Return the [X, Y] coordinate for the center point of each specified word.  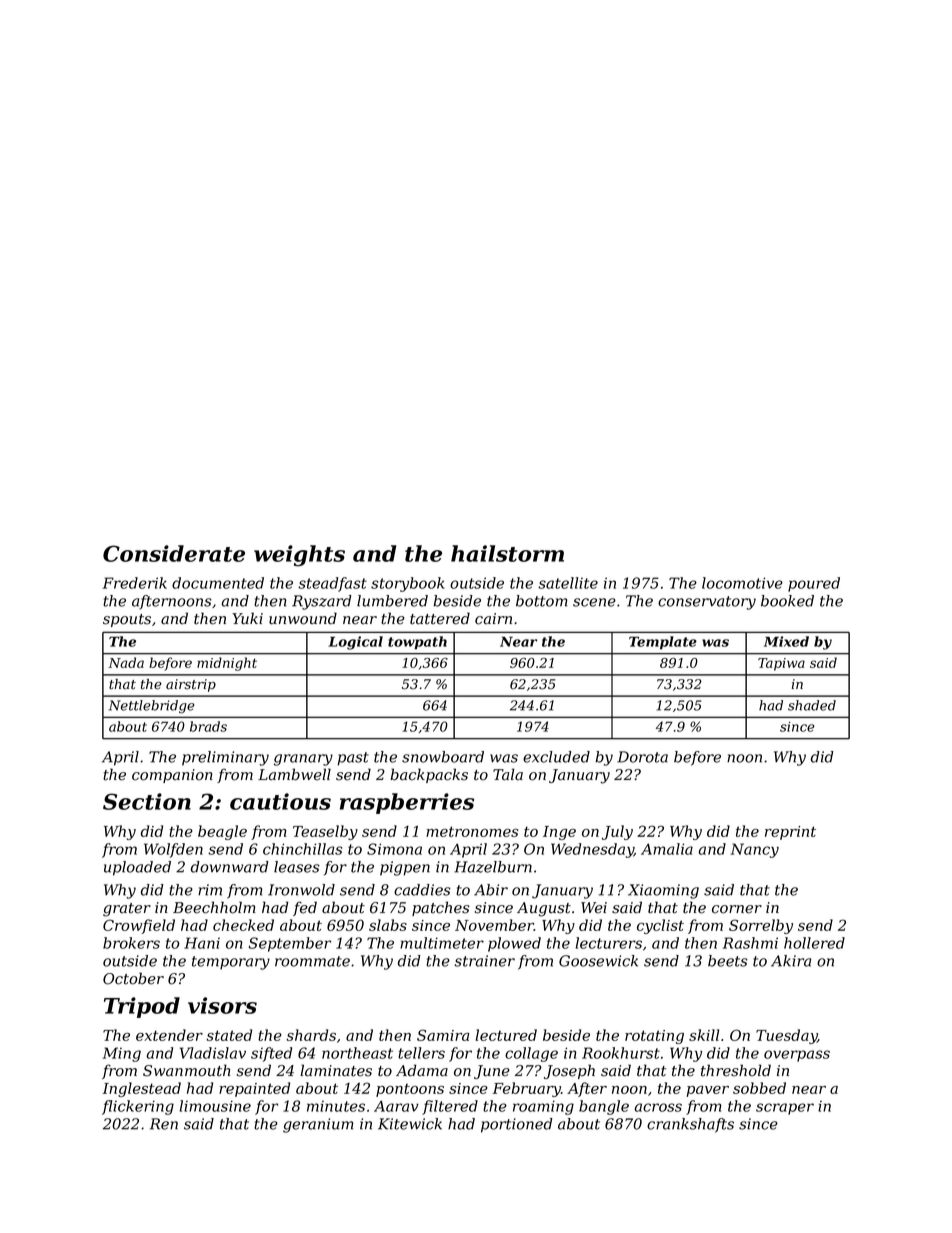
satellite [568, 583]
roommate [312, 961]
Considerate [174, 553]
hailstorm [507, 553]
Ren [164, 1124]
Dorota [642, 757]
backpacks [429, 775]
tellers [421, 1053]
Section [147, 801]
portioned [517, 1125]
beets [728, 961]
